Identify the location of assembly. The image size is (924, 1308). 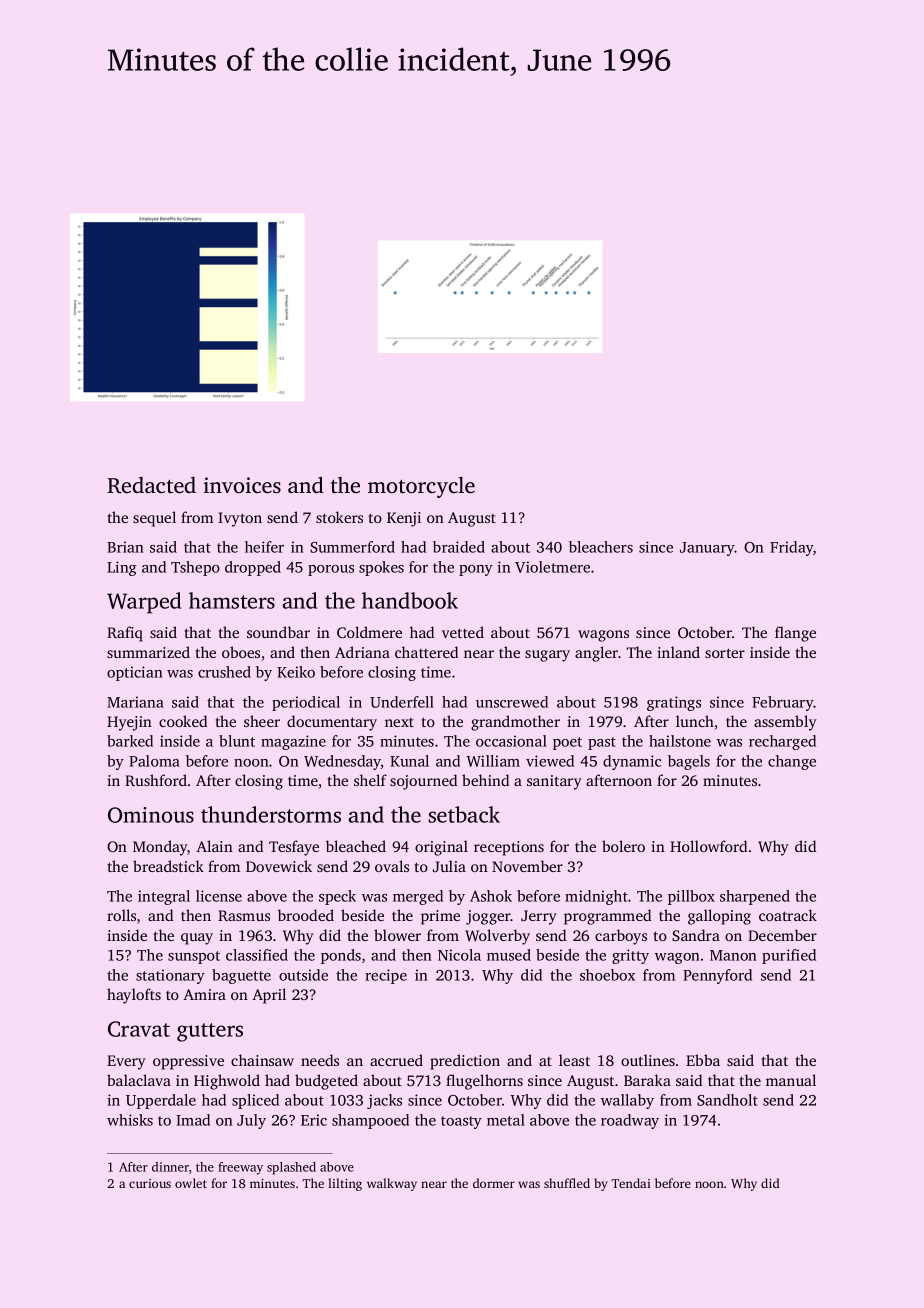
(785, 723).
